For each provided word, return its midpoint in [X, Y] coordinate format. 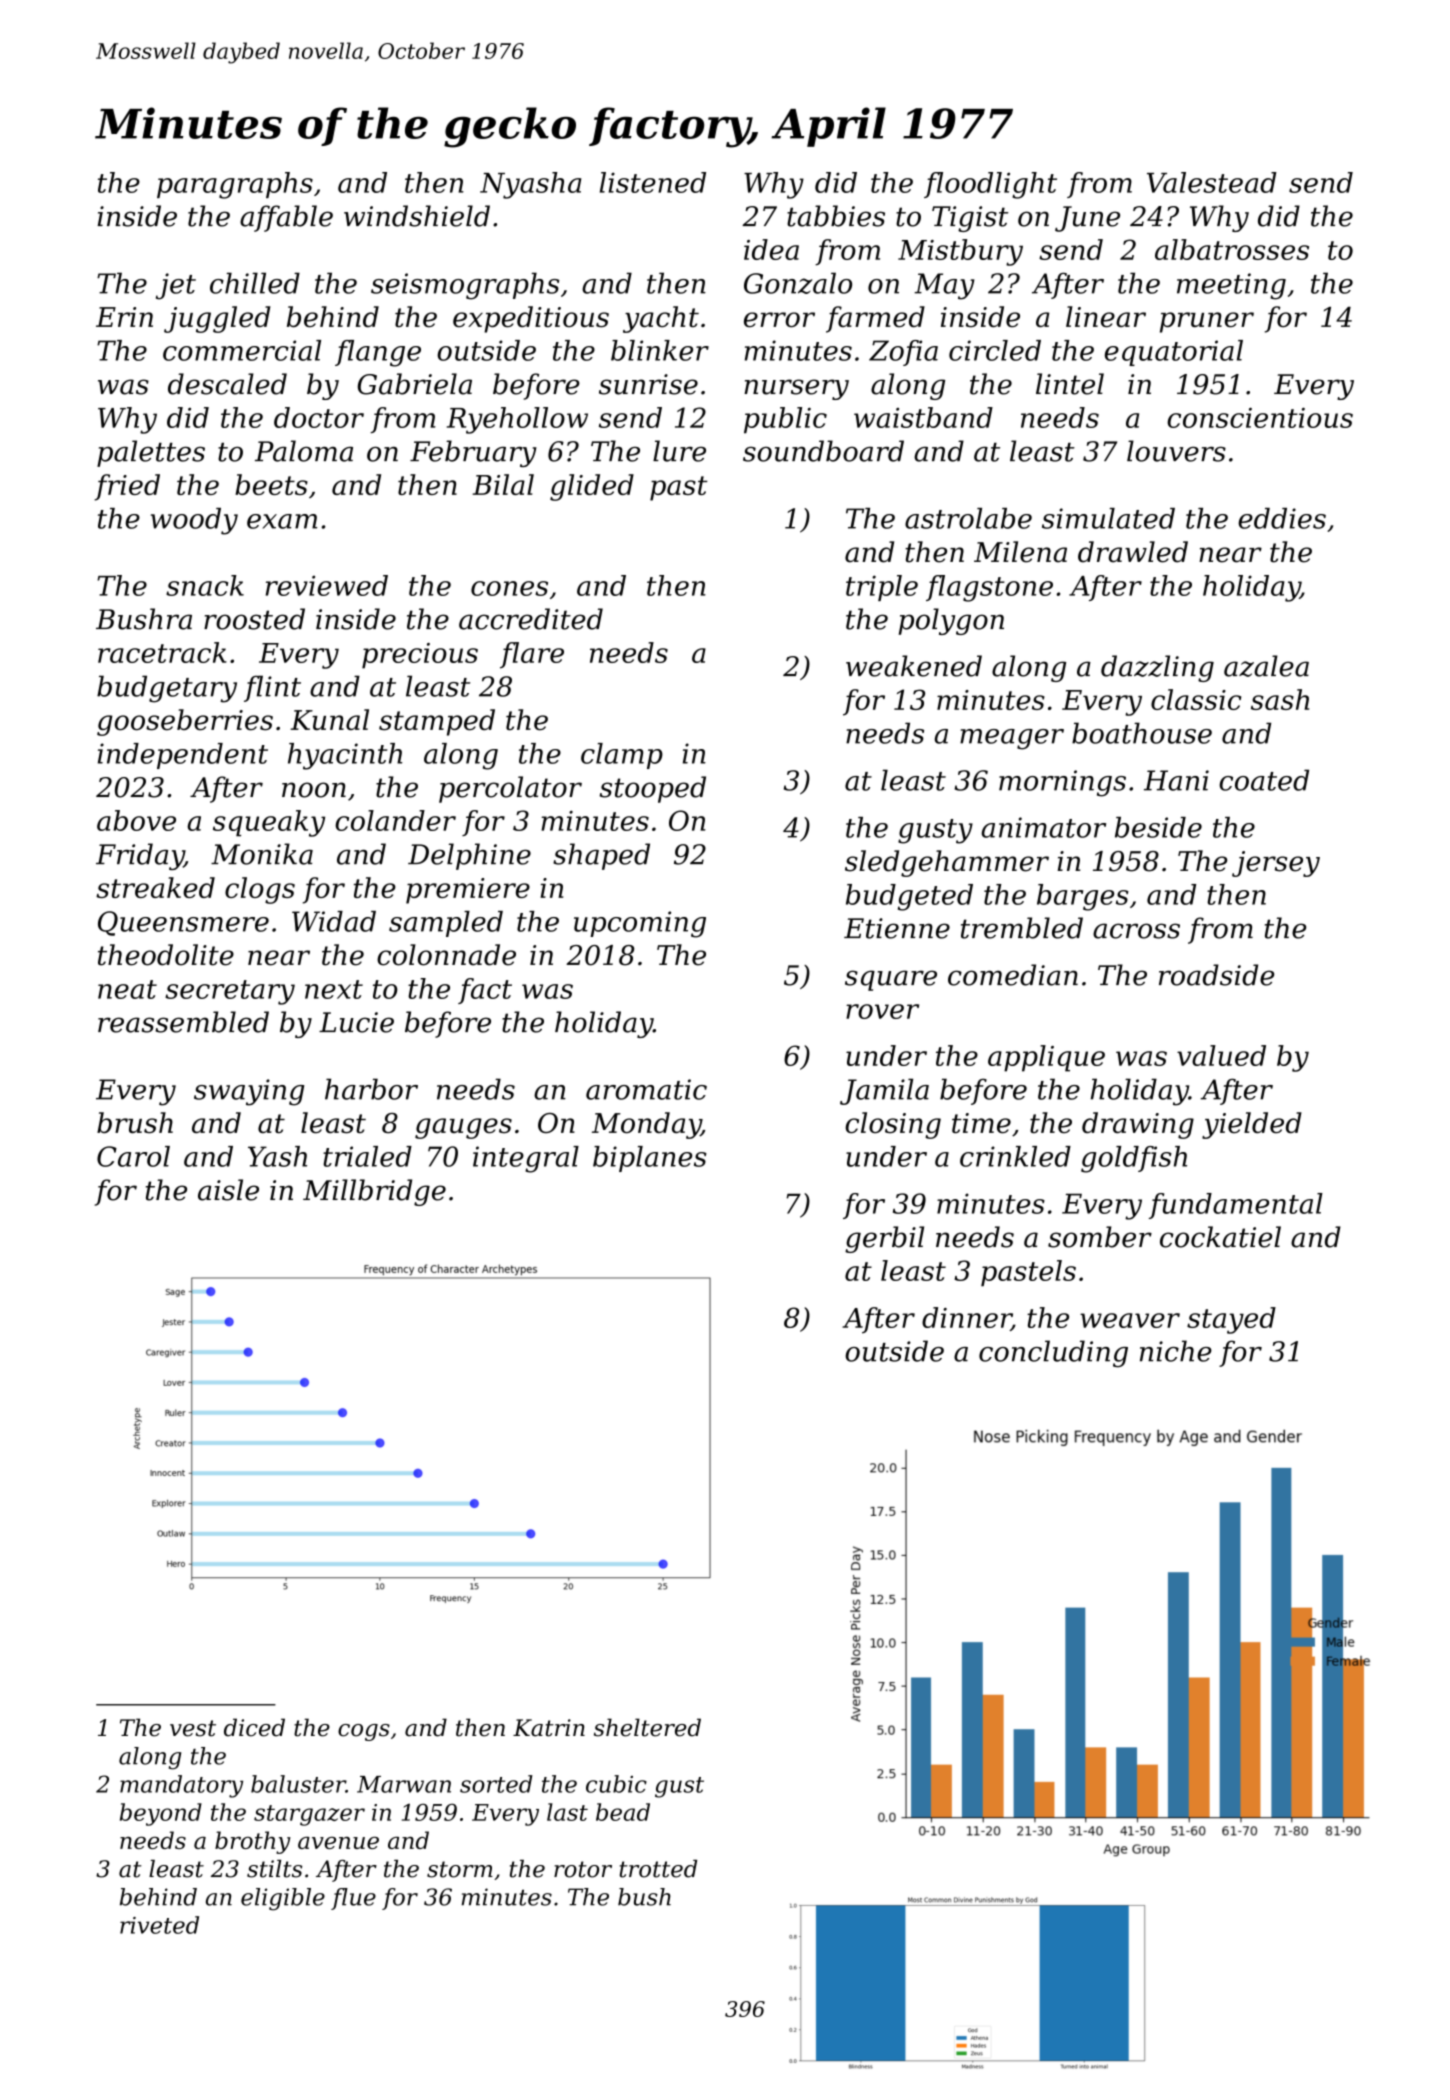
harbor [371, 1089]
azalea [1266, 666]
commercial [242, 350]
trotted [658, 1869]
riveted [159, 1925]
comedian [1013, 975]
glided [592, 487]
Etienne [897, 928]
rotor [583, 1869]
